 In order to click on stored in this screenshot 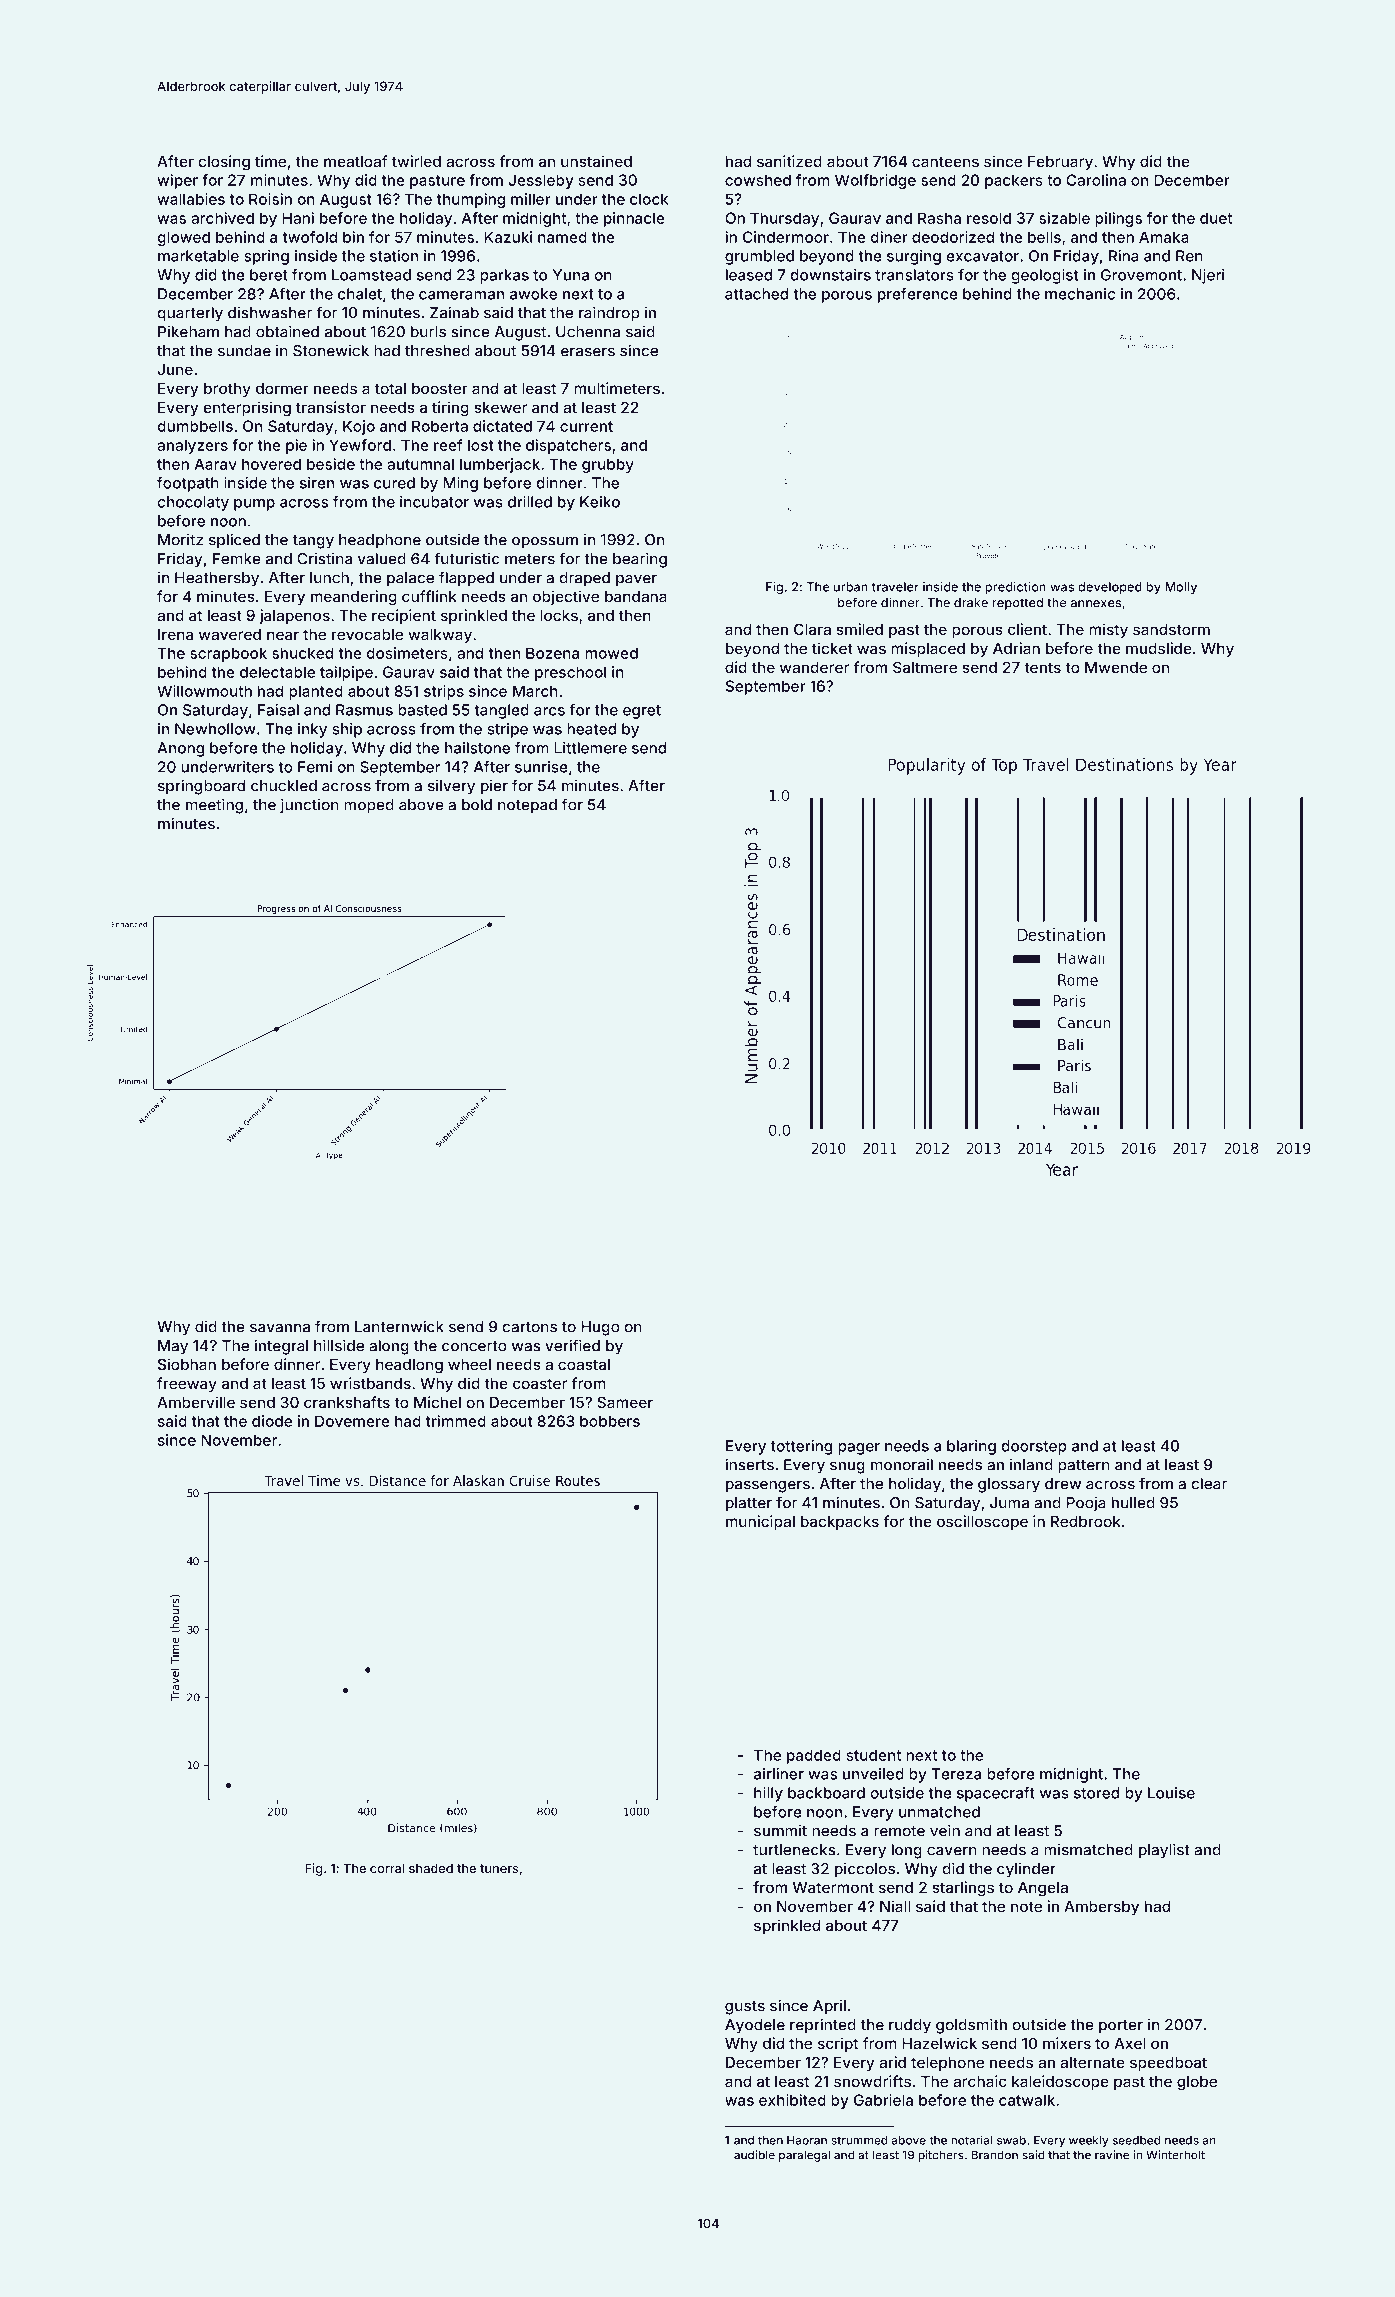, I will do `click(1096, 1793)`.
